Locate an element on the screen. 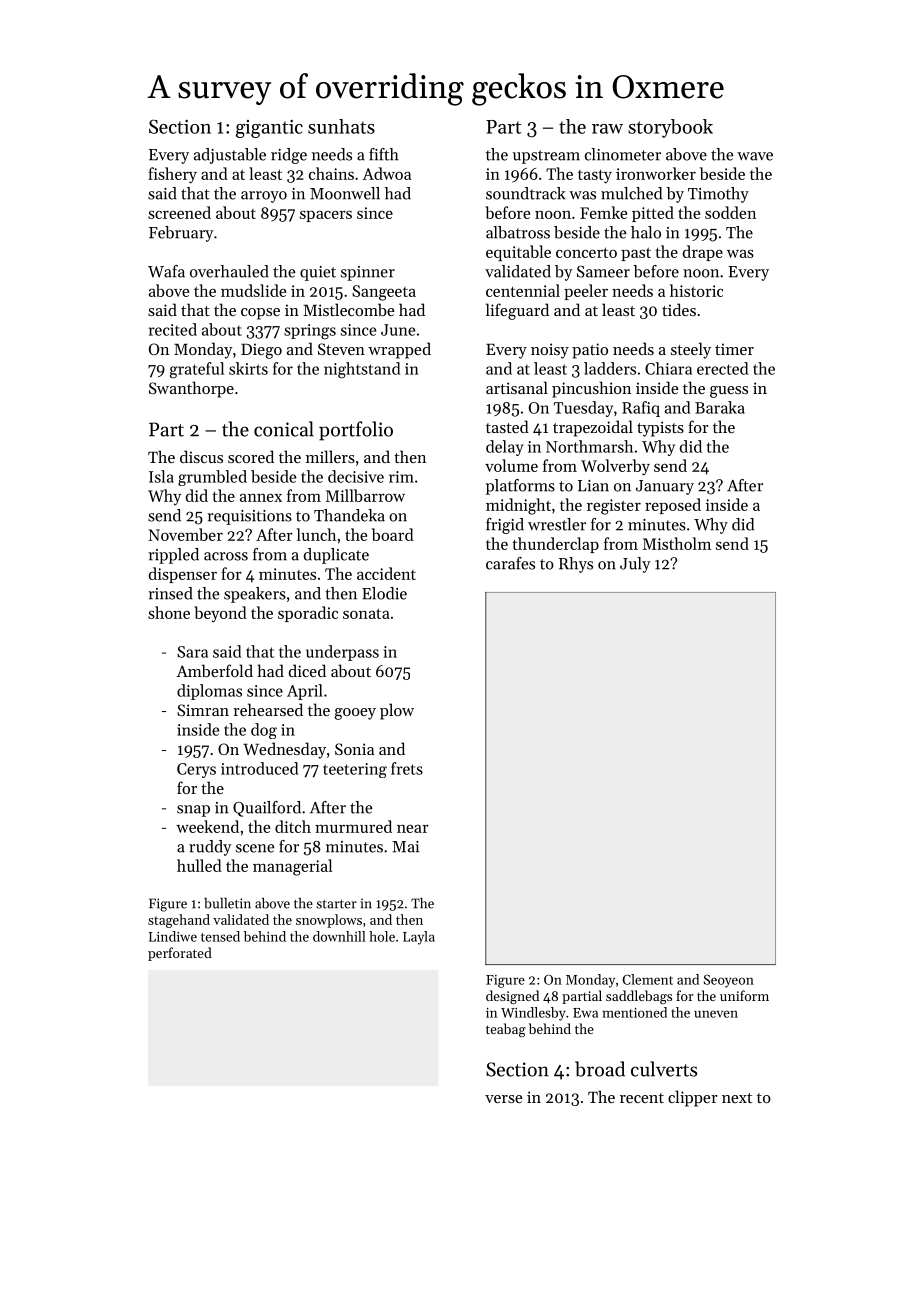  Layla is located at coordinates (419, 938).
